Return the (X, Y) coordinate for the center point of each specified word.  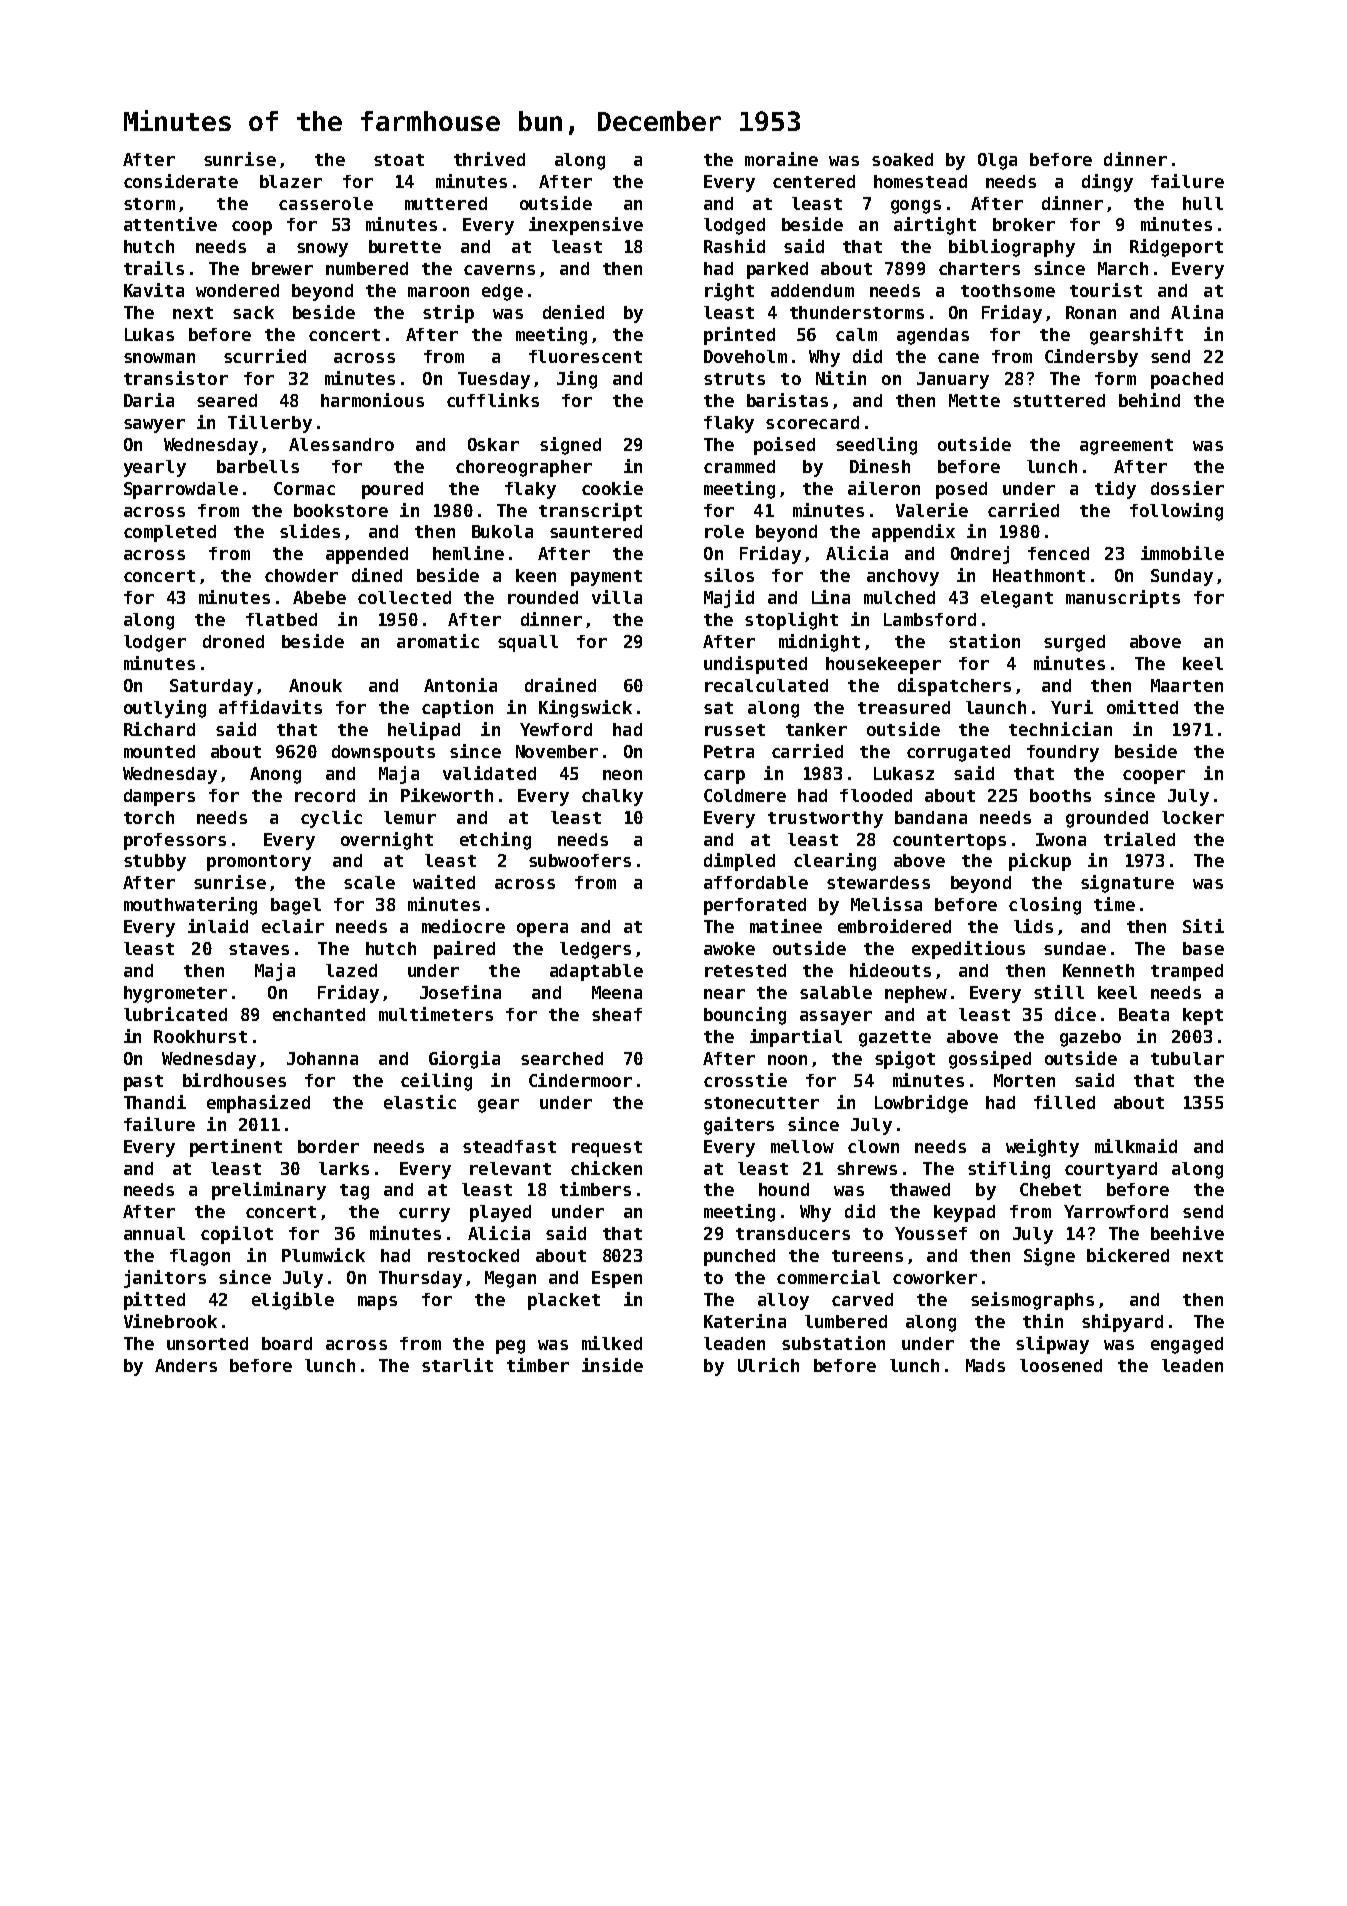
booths (1060, 795)
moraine (781, 159)
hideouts (890, 970)
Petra (729, 751)
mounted (159, 751)
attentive (170, 224)
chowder (301, 575)
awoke (729, 948)
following (1176, 512)
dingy (1107, 183)
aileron (884, 488)
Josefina (460, 992)
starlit (457, 1365)
